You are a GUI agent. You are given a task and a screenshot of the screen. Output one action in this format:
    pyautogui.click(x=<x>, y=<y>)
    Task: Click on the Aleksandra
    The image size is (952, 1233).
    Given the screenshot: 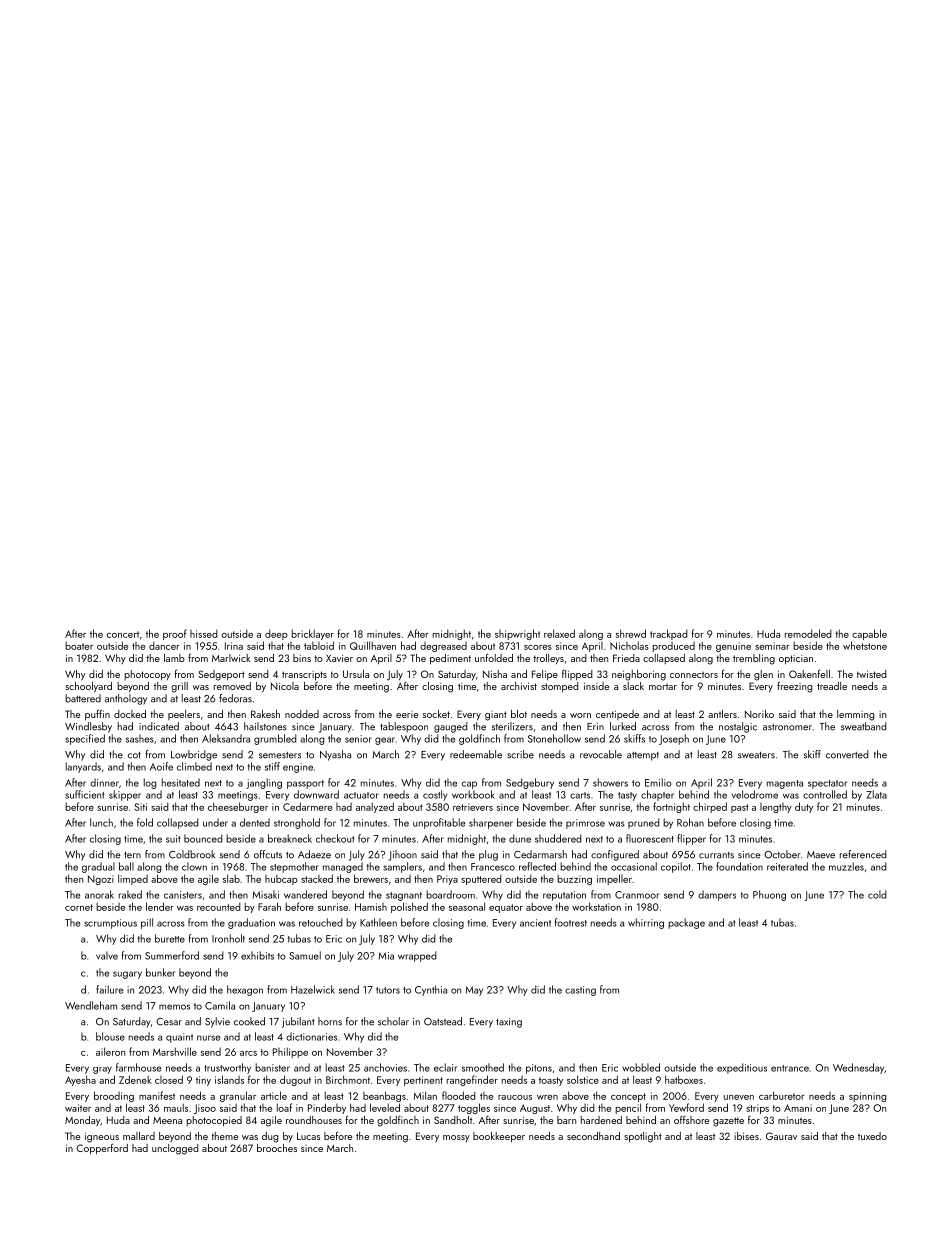 What is the action you would take?
    pyautogui.click(x=226, y=738)
